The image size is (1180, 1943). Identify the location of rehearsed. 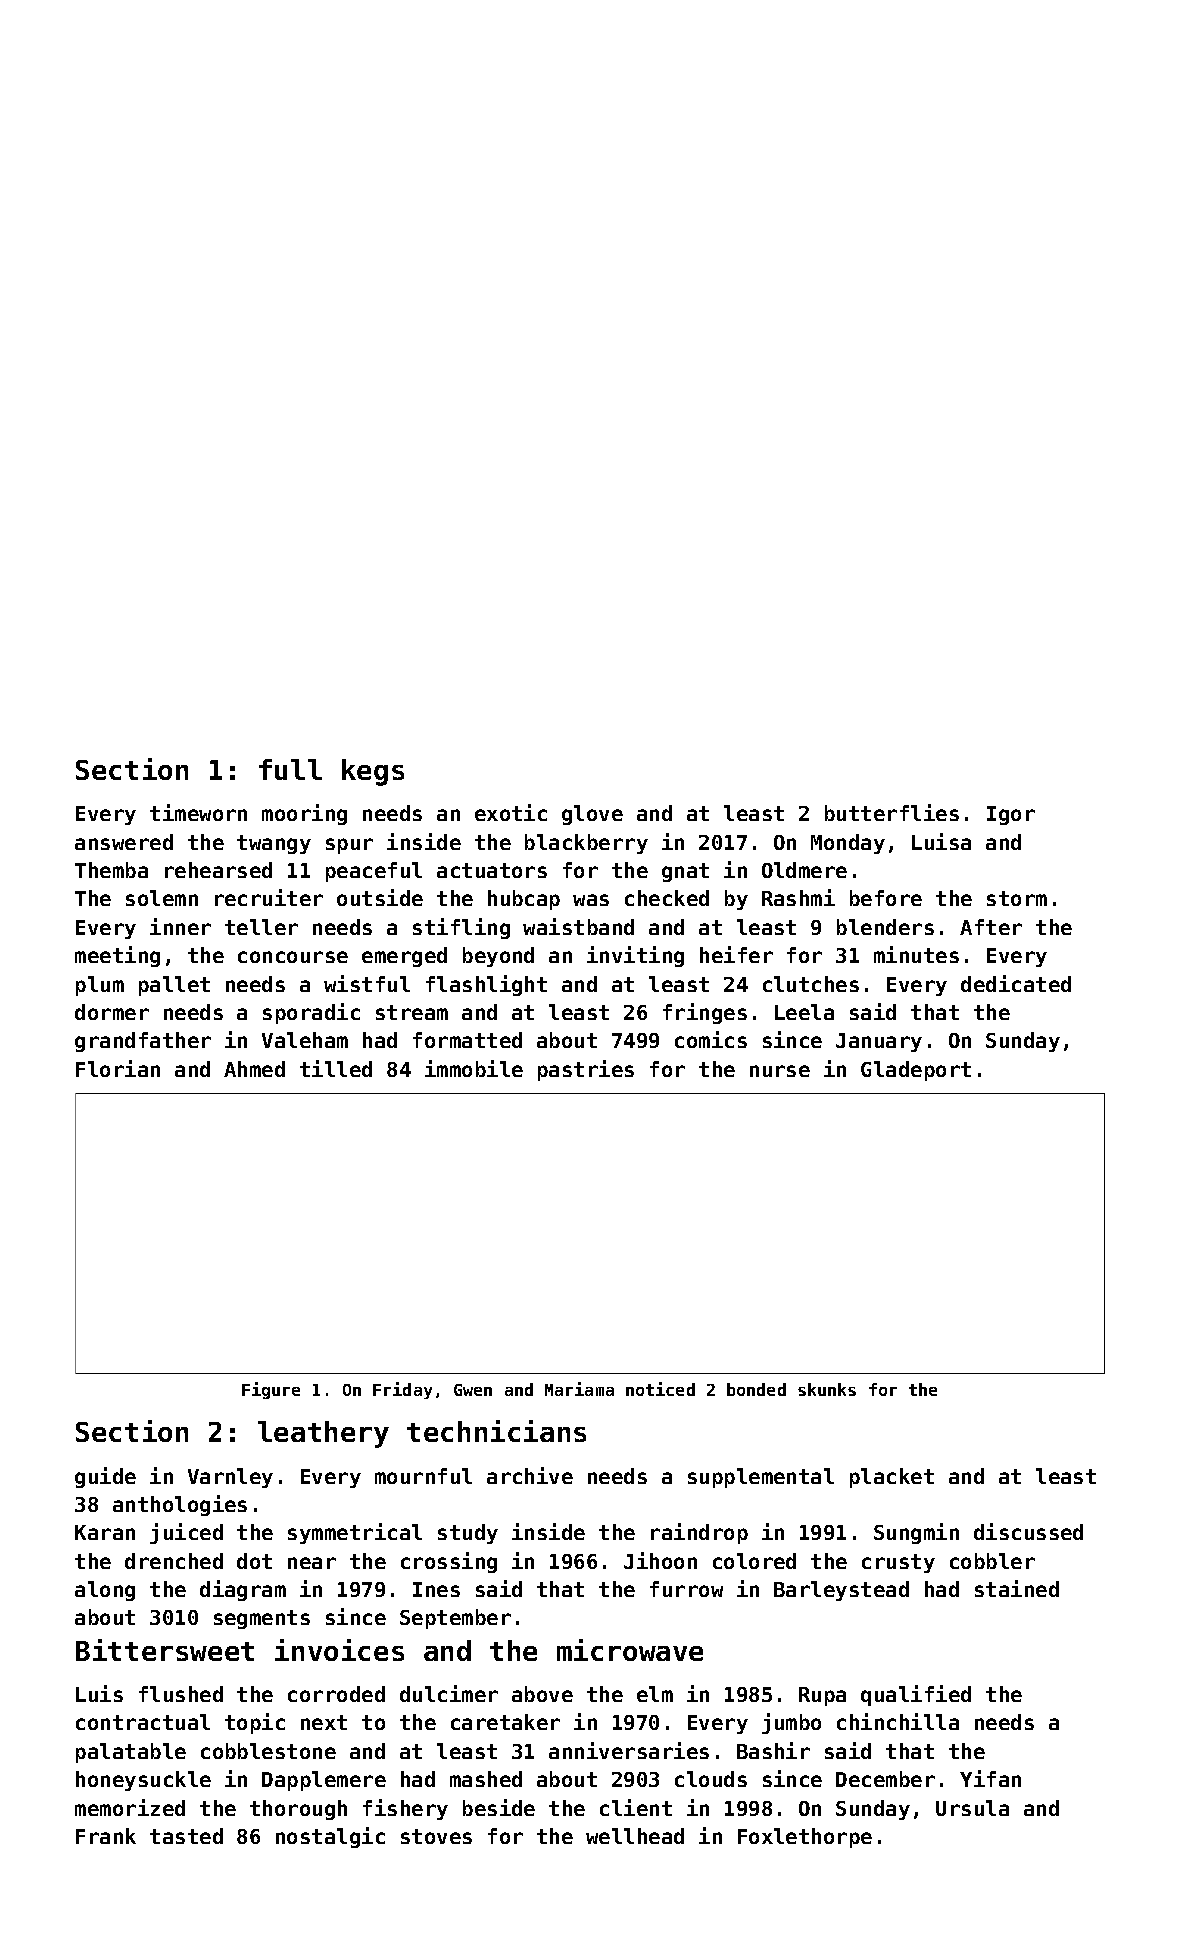
(218, 870).
